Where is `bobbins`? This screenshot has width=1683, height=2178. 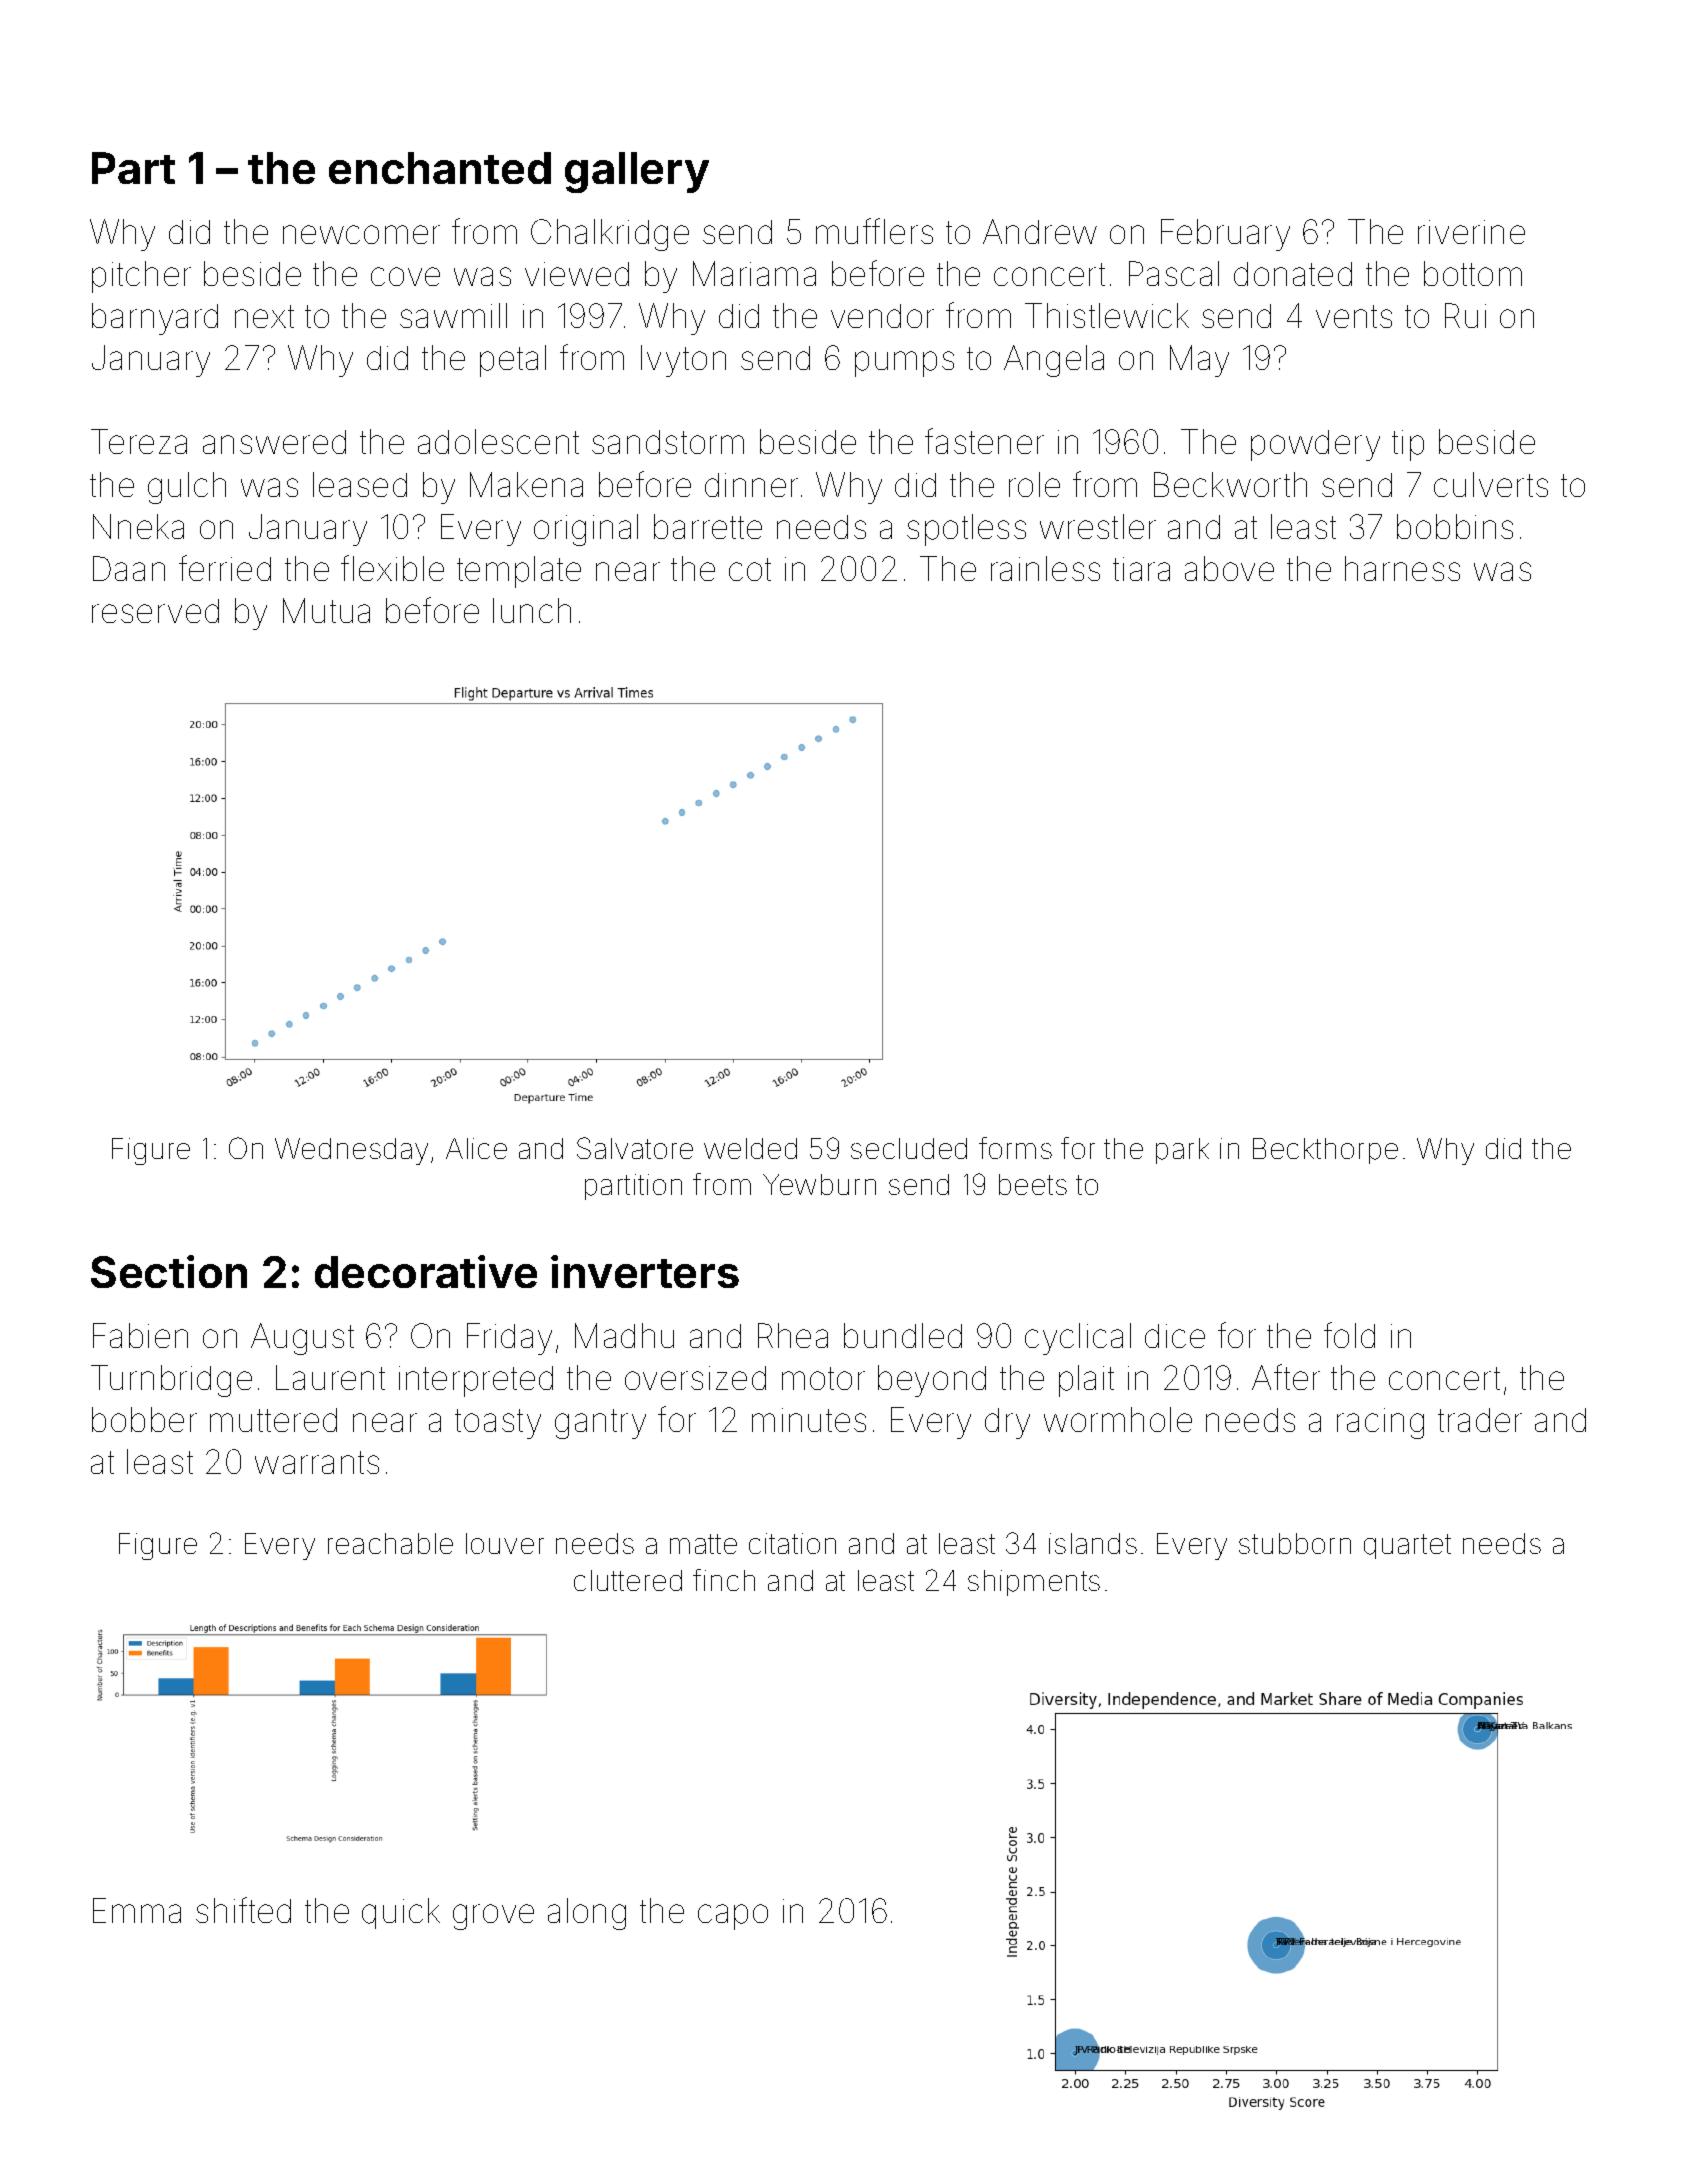
bobbins is located at coordinates (1455, 526).
